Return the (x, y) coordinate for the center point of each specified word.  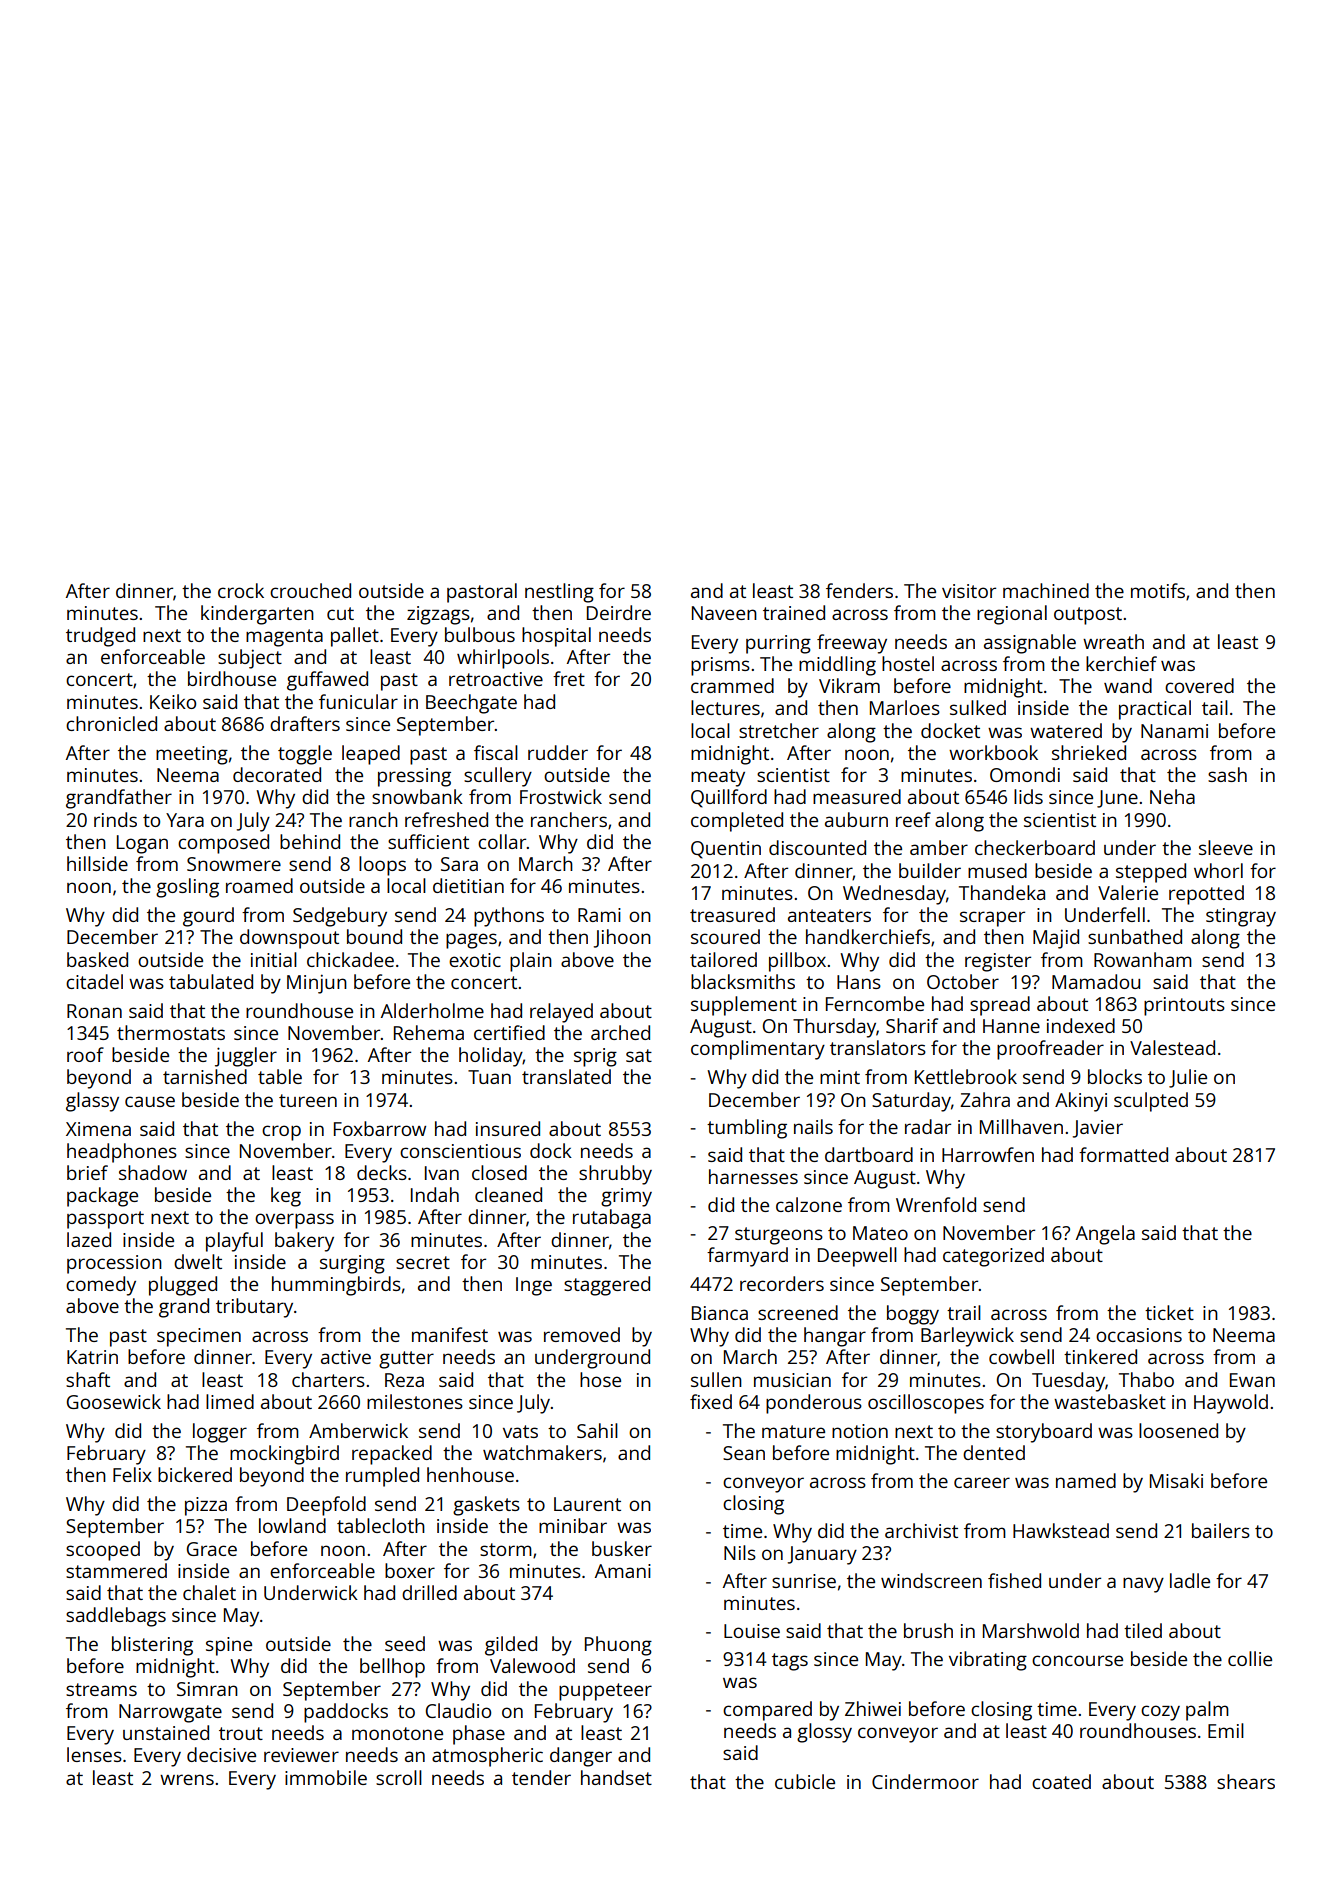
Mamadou (1096, 981)
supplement (744, 1006)
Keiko (173, 701)
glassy (92, 1102)
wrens (187, 1779)
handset (616, 1777)
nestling (559, 593)
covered (1199, 685)
